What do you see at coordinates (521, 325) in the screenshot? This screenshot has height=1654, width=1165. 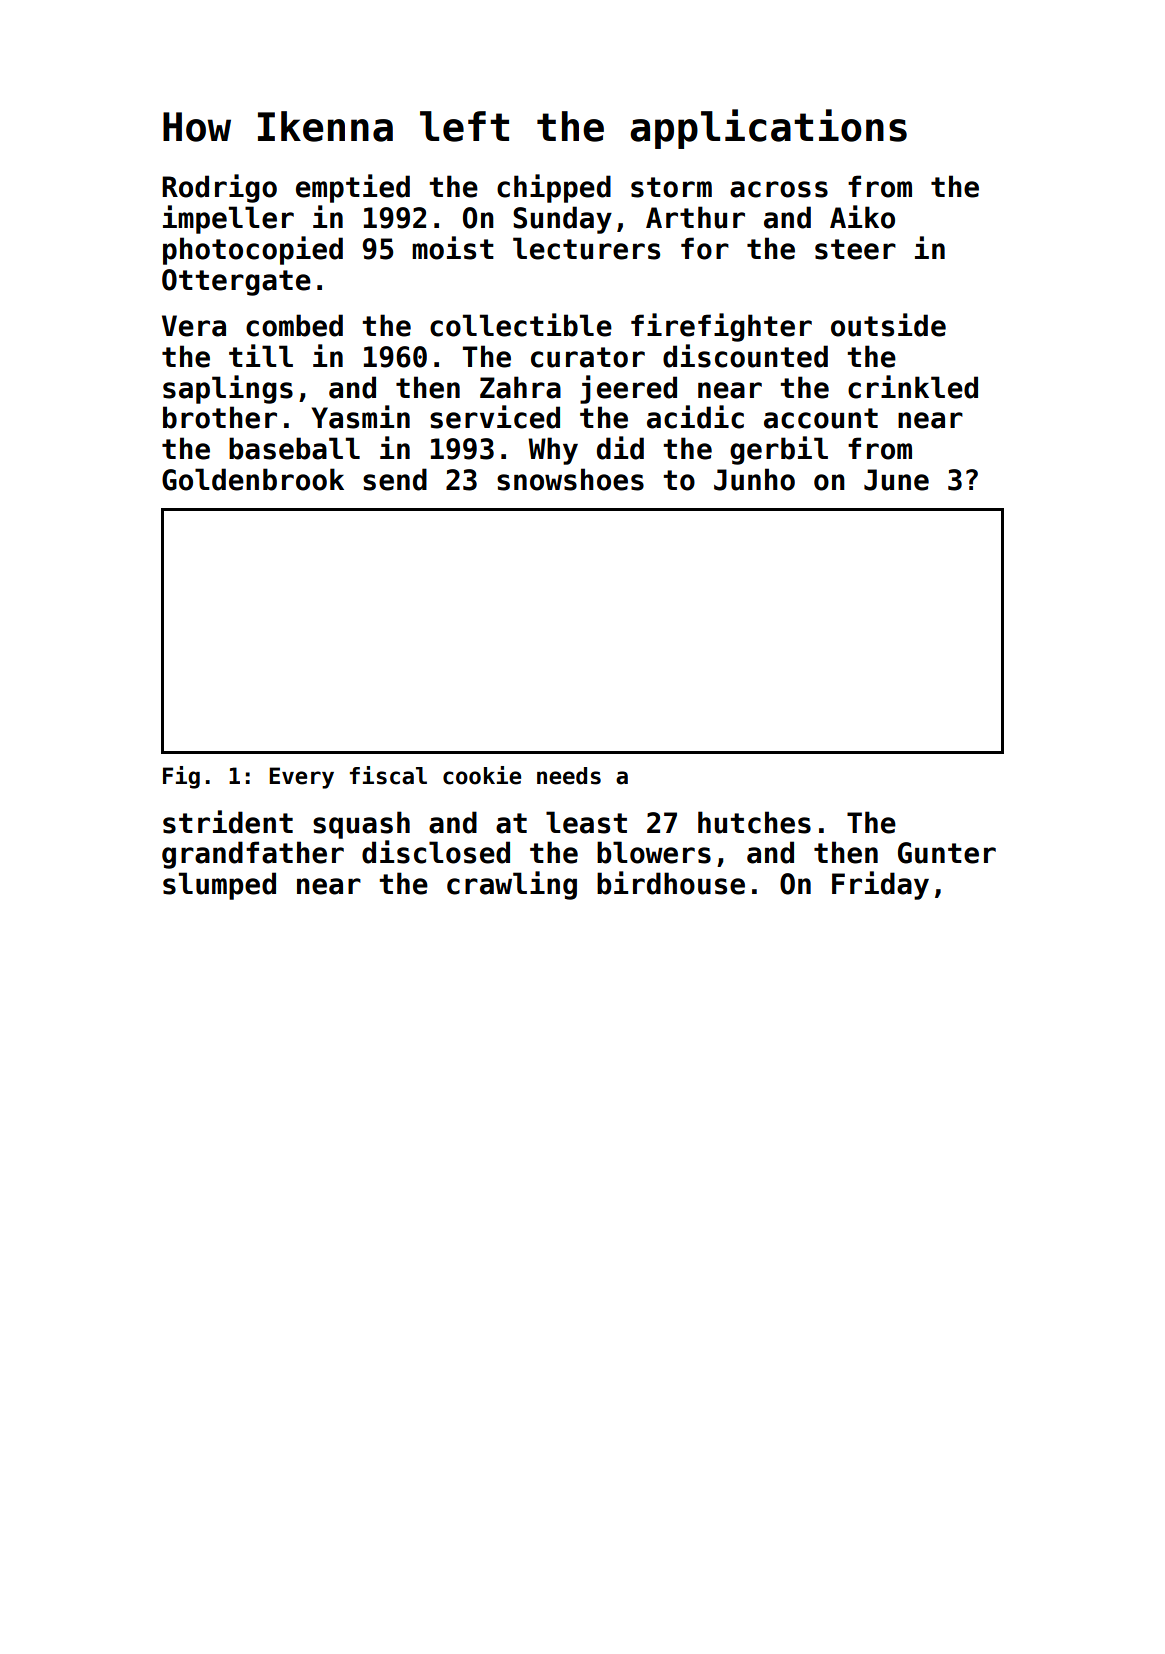 I see `collectible` at bounding box center [521, 325].
